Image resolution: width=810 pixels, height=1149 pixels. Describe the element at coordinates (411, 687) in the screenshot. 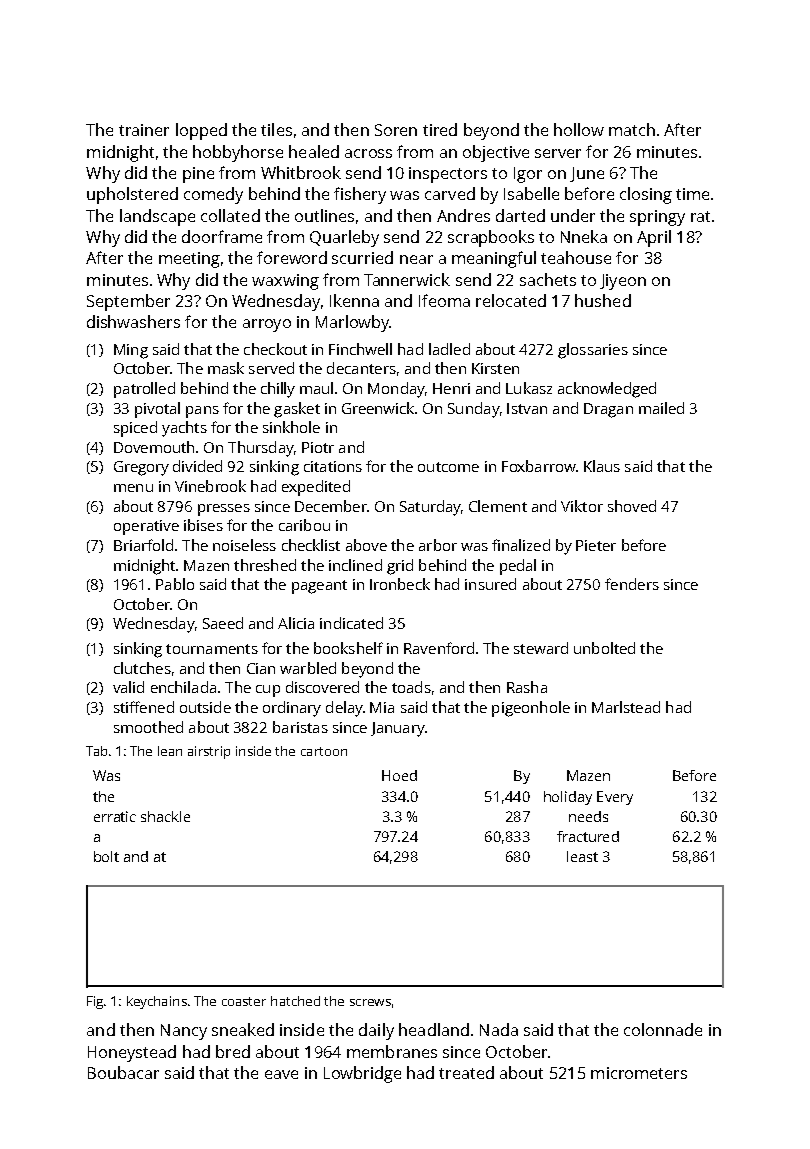

I see `toads` at that location.
